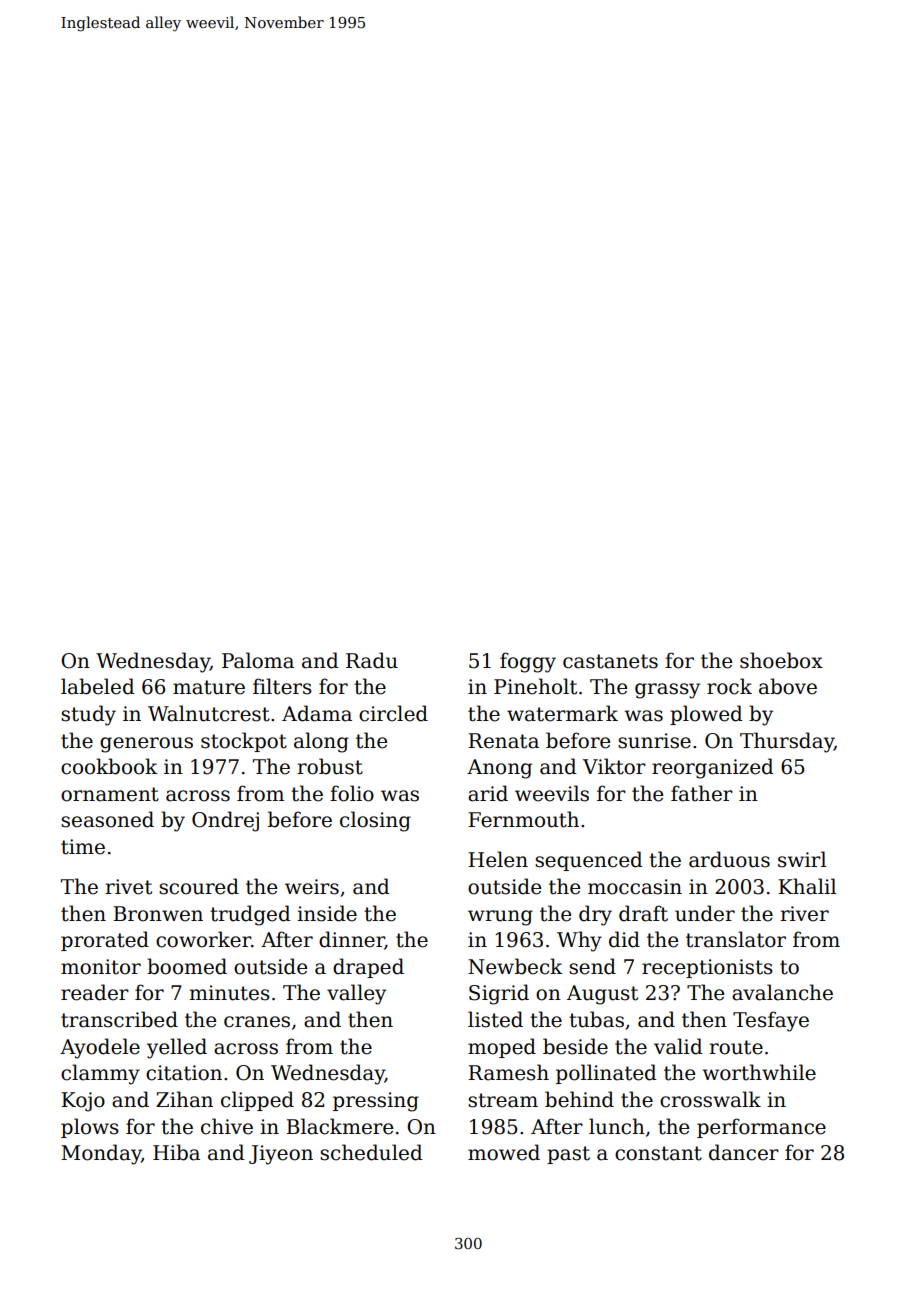 The image size is (908, 1316). Describe the element at coordinates (225, 821) in the page. I see `Ondrej` at that location.
